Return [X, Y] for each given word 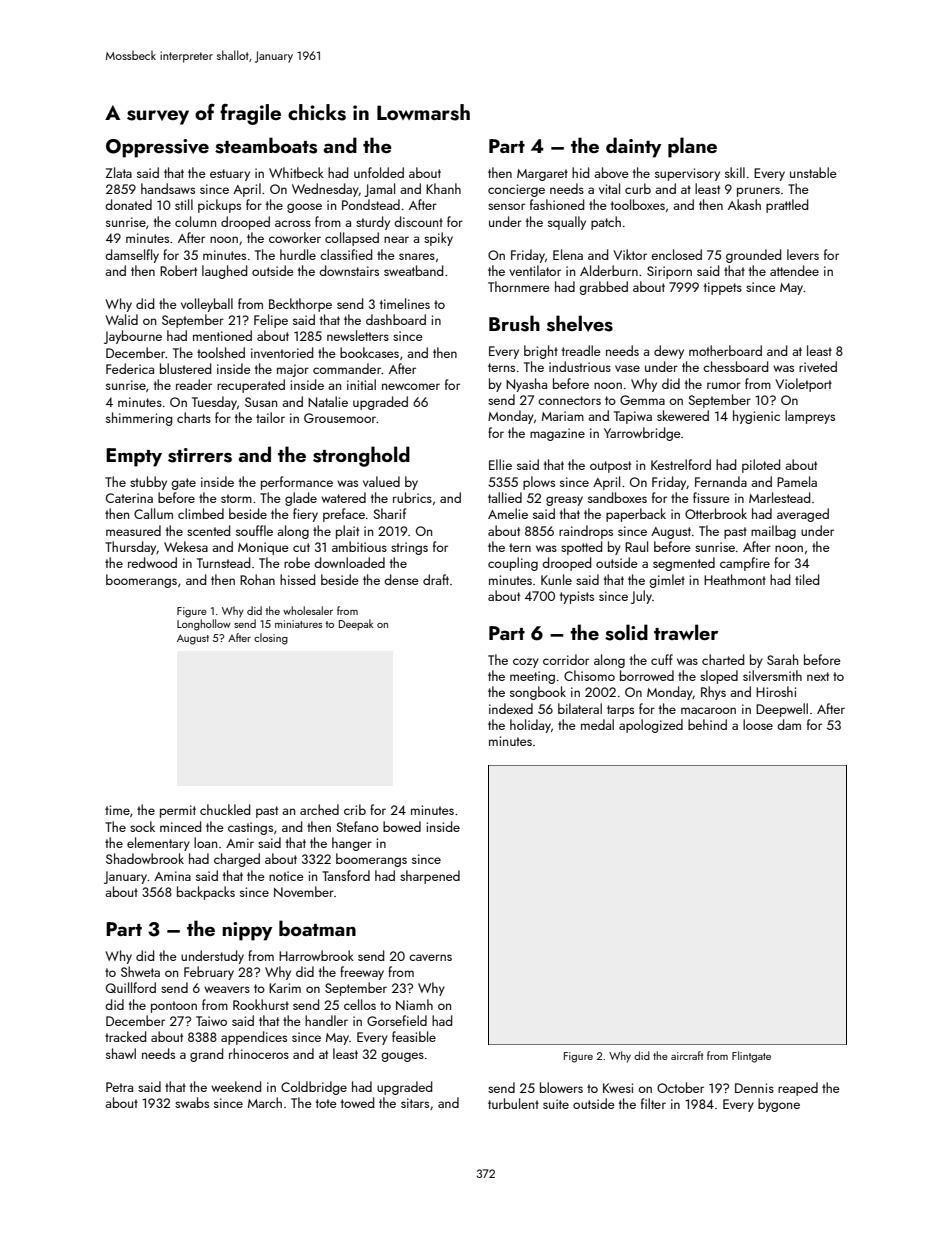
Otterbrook [716, 513]
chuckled [225, 809]
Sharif [389, 513]
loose [758, 724]
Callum [153, 513]
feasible [414, 1036]
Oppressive [157, 148]
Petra [119, 1087]
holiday [530, 726]
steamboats [266, 145]
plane [692, 147]
